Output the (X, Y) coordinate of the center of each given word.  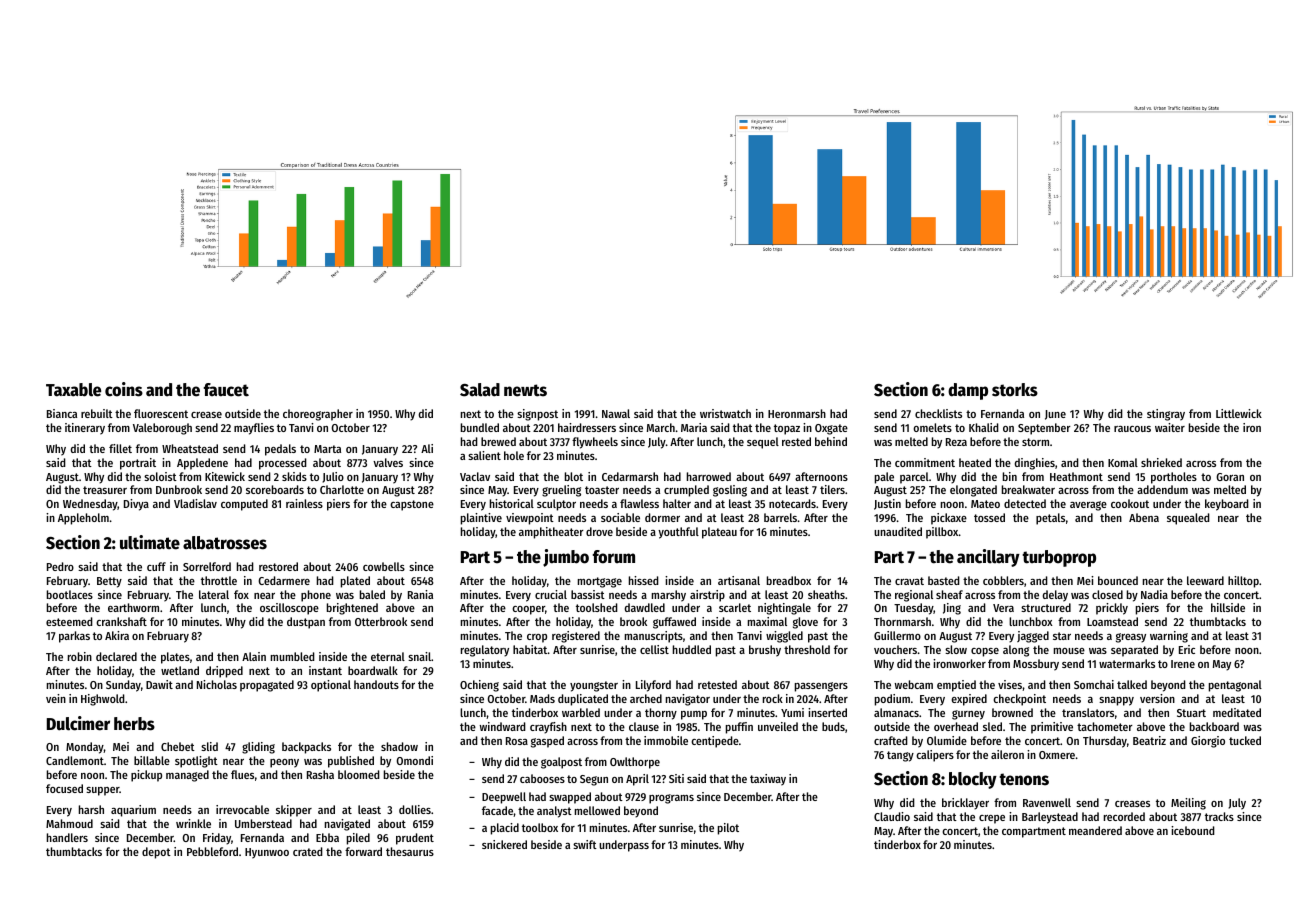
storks (1015, 390)
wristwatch (725, 413)
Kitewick (225, 476)
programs (671, 799)
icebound (1193, 830)
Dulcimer (78, 723)
